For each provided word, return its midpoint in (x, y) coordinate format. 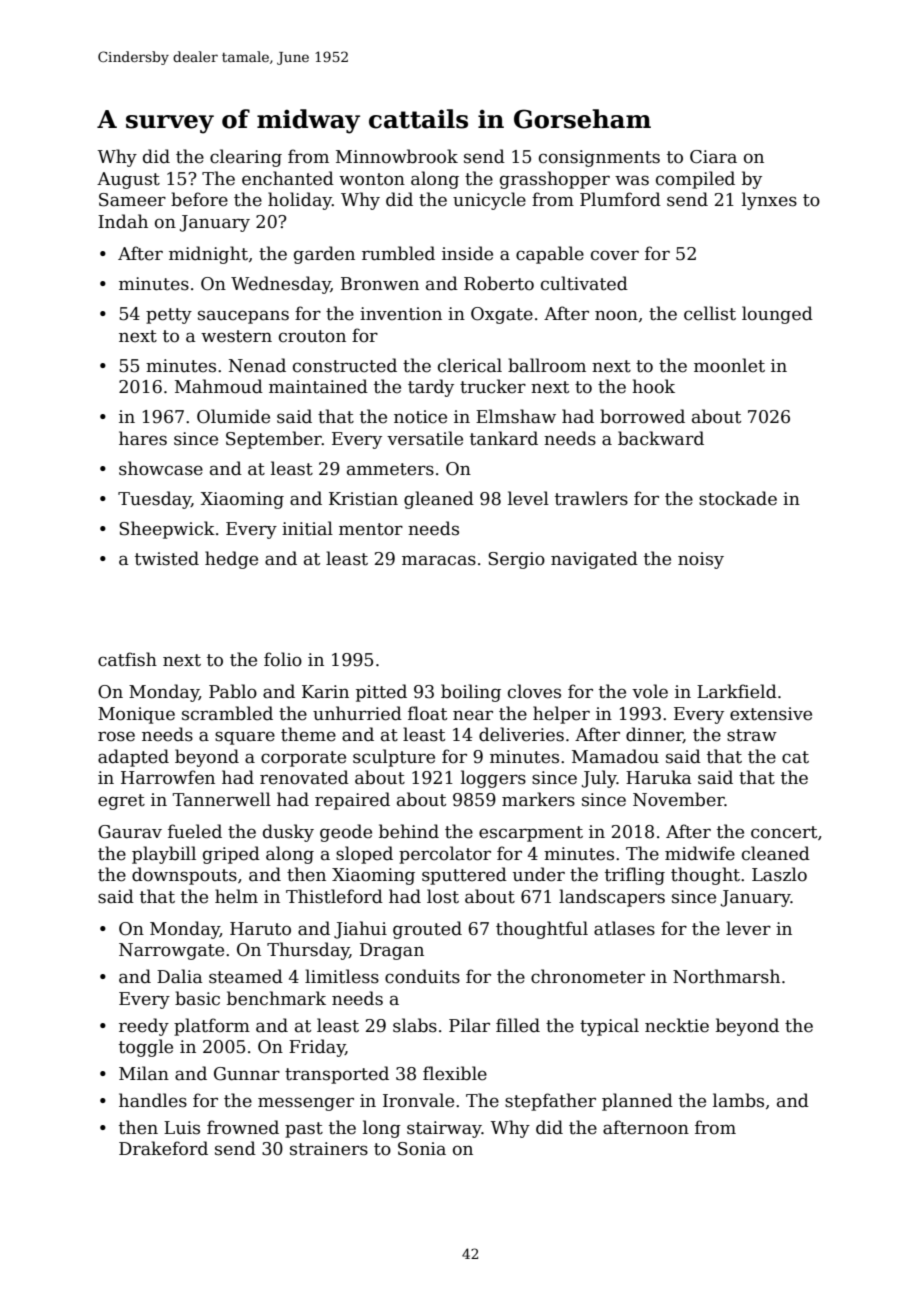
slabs (415, 1025)
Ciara (713, 157)
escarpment (531, 834)
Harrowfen (168, 777)
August (128, 180)
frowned (243, 1127)
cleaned (776, 853)
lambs (738, 1100)
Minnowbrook (397, 156)
